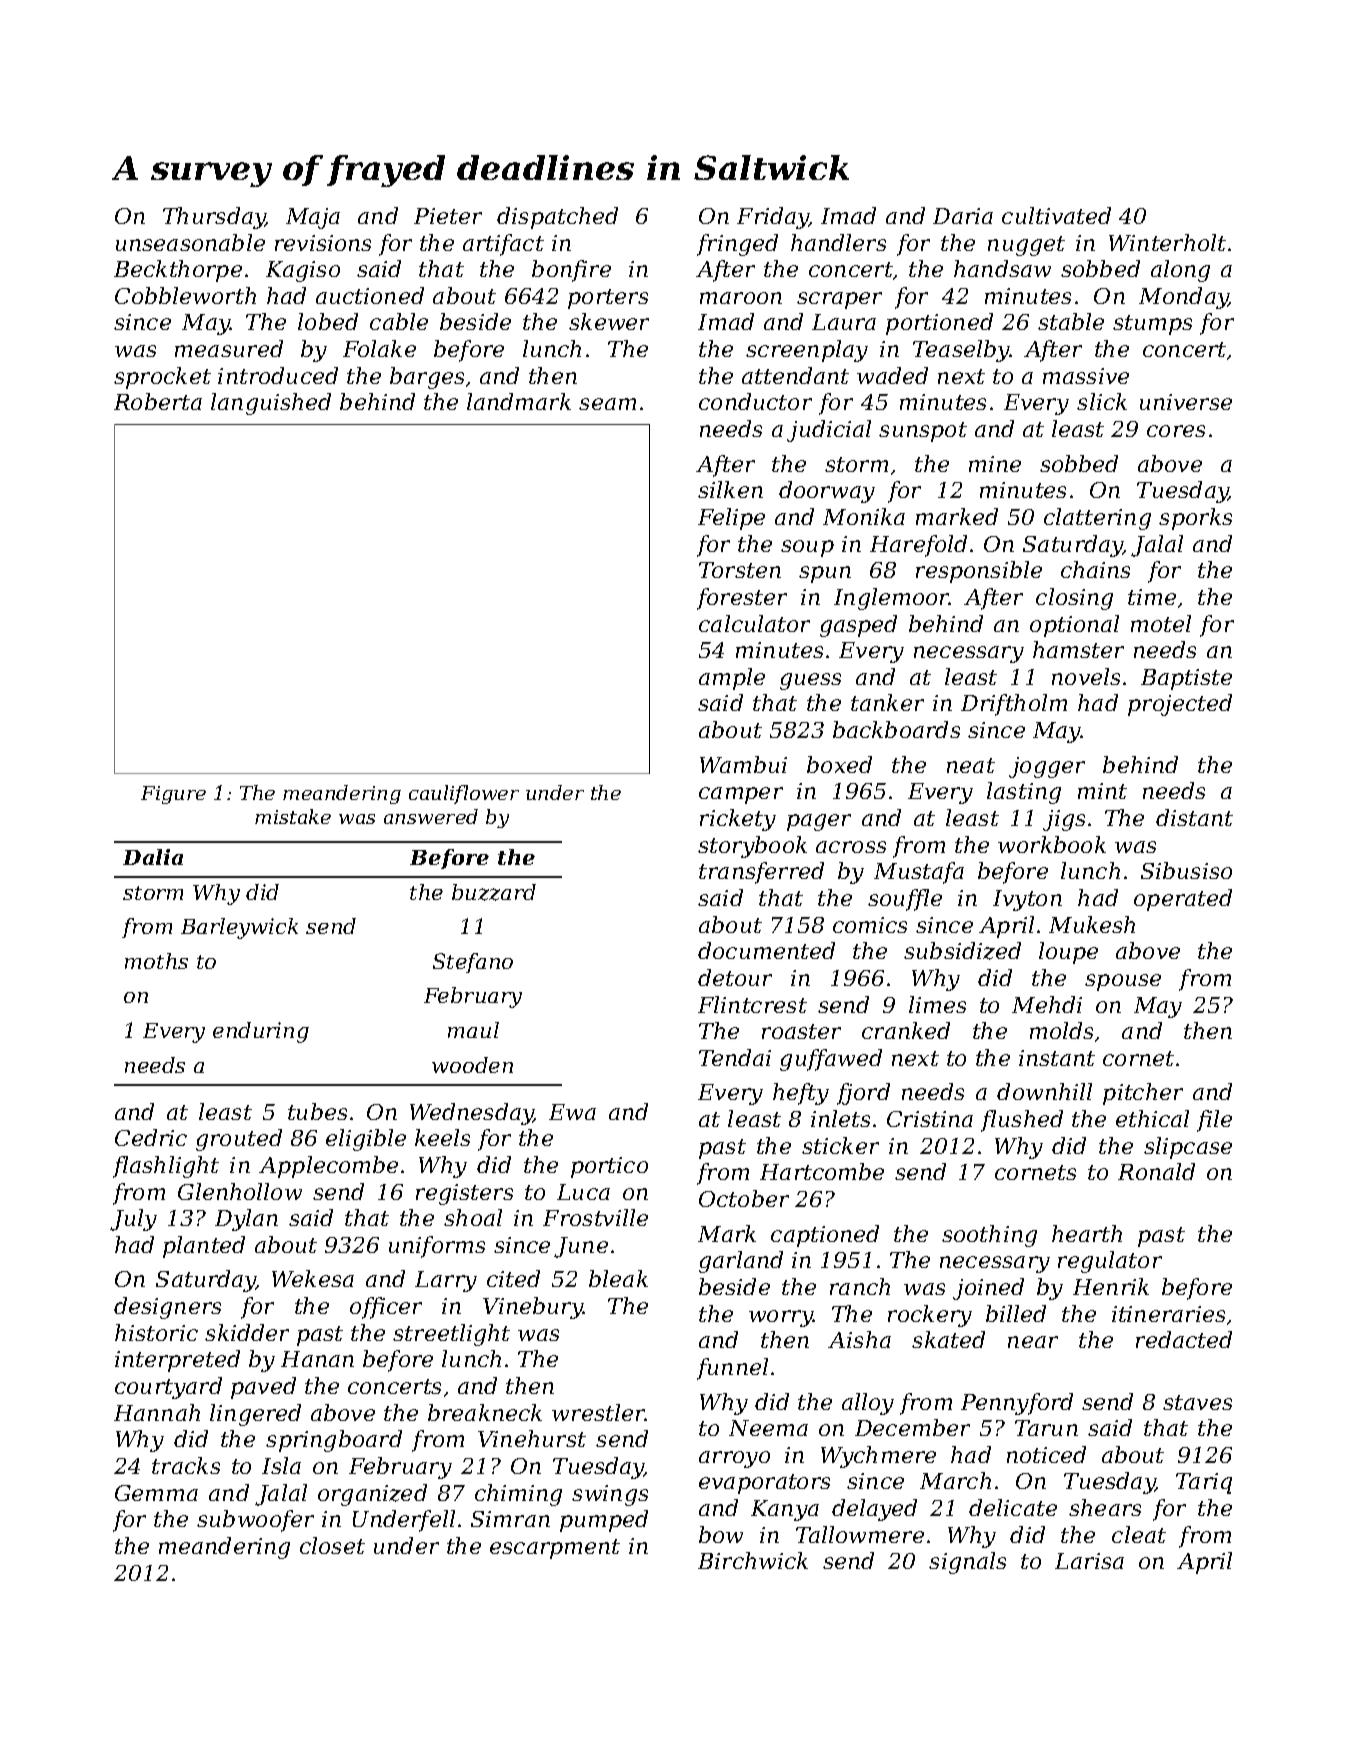  Describe the element at coordinates (533, 1308) in the document. I see `Vinebury` at that location.
